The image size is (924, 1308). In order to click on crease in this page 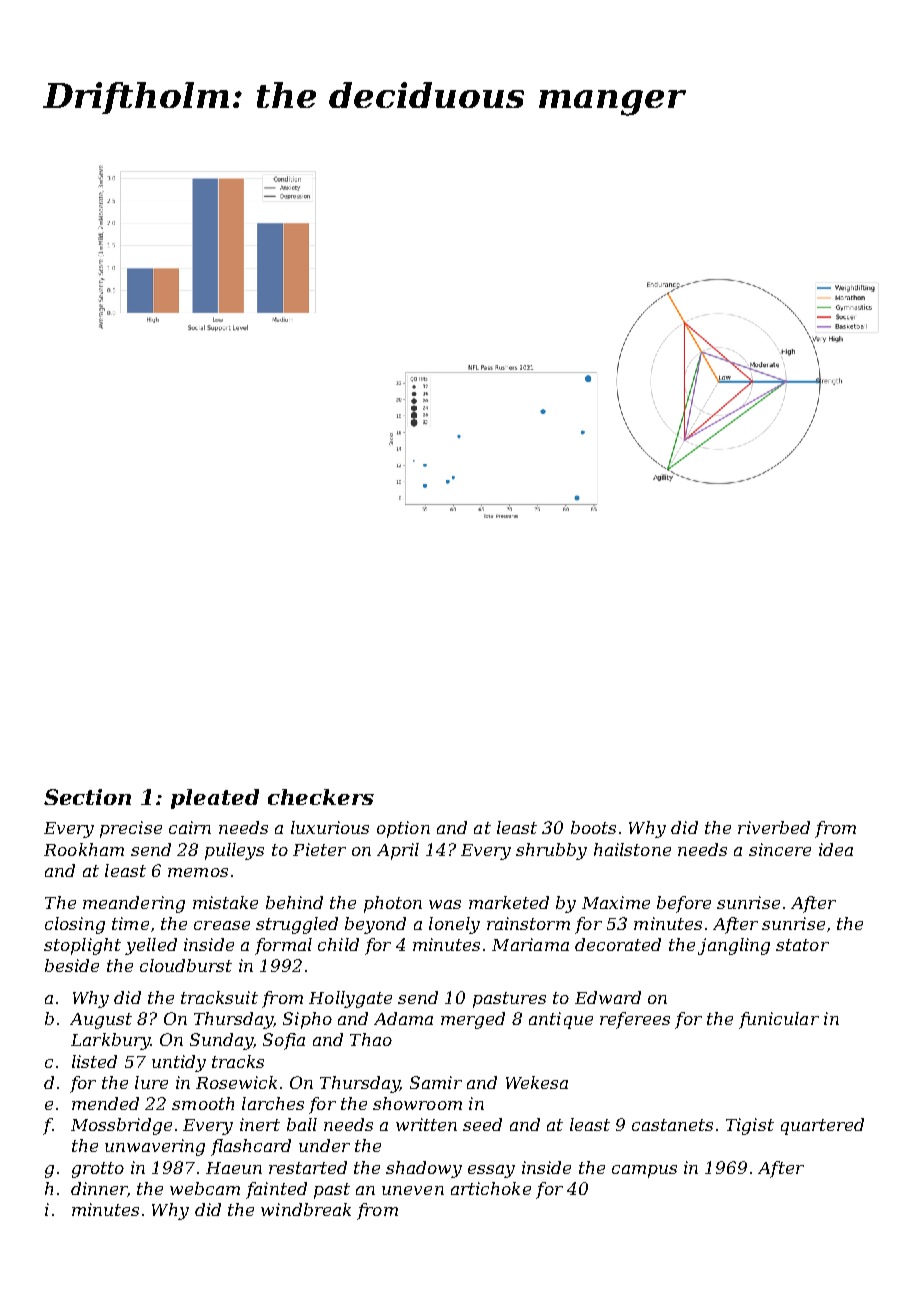, I will do `click(222, 925)`.
